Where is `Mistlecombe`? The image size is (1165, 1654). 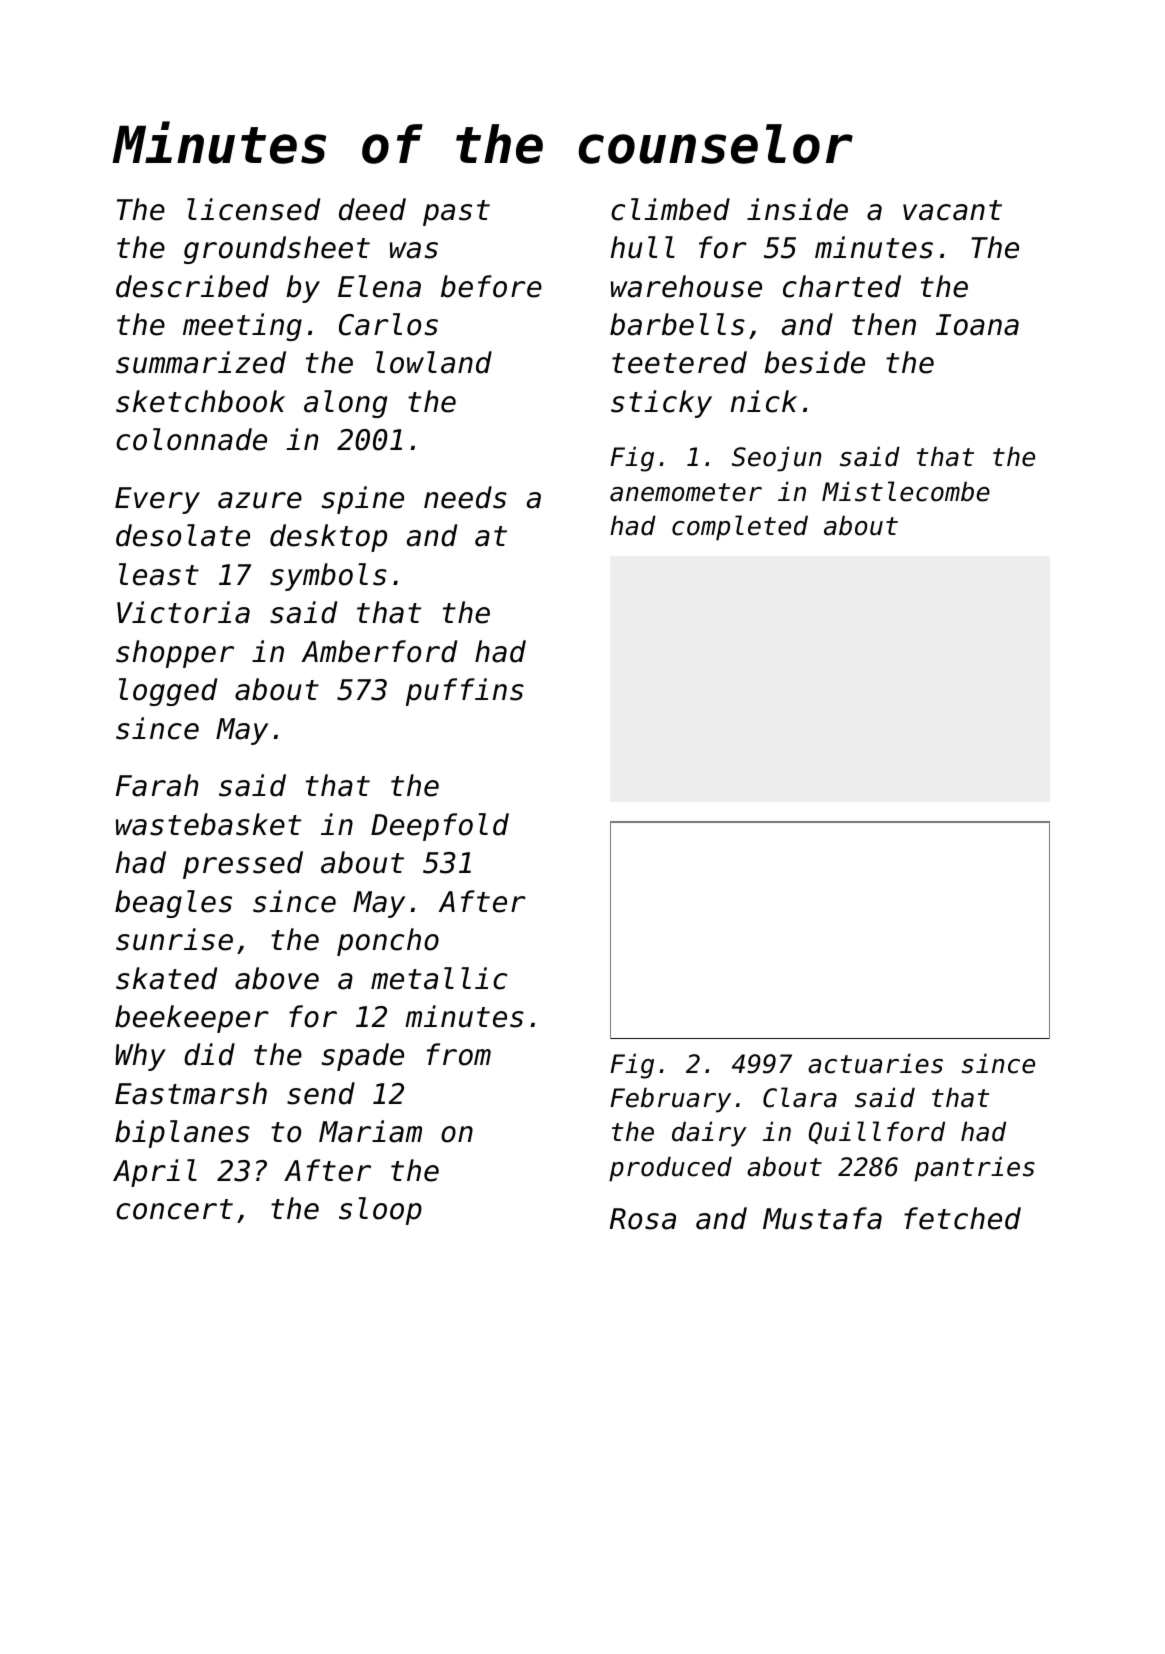 Mistlecombe is located at coordinates (906, 491).
